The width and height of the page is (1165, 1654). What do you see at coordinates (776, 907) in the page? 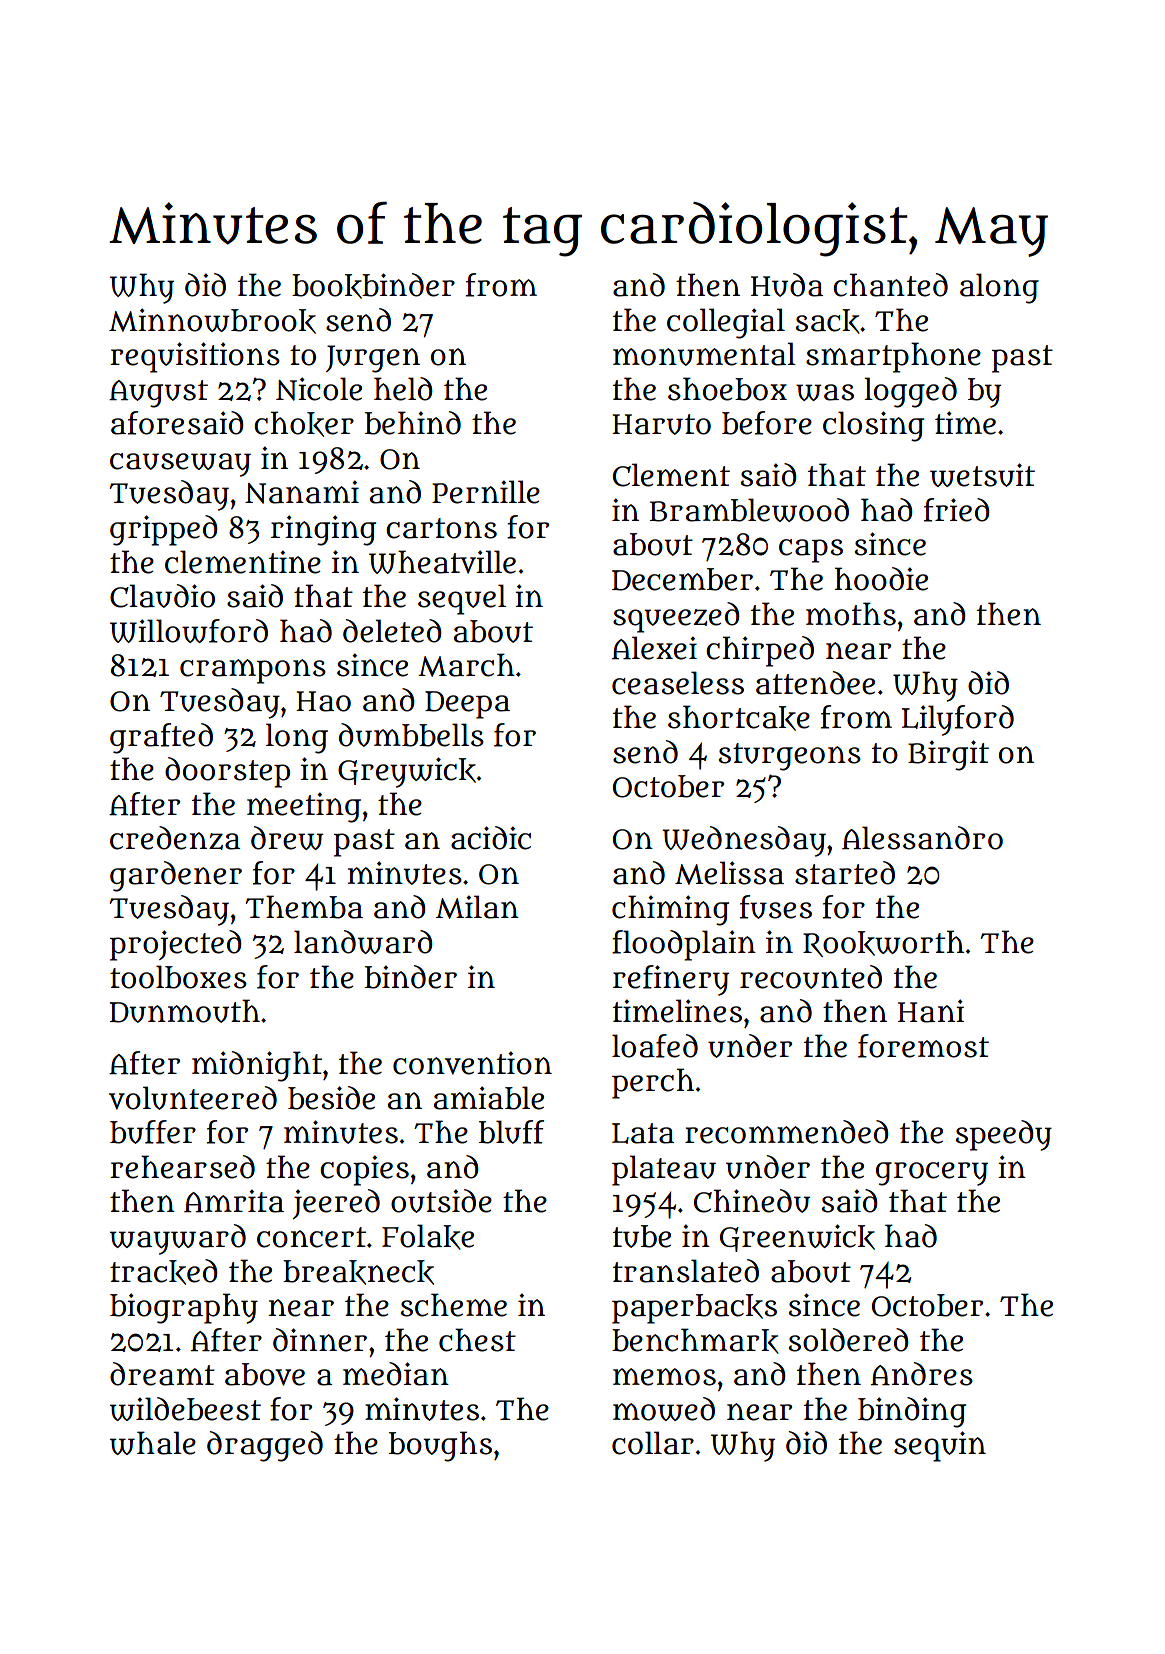
I see `fuses` at bounding box center [776, 907].
